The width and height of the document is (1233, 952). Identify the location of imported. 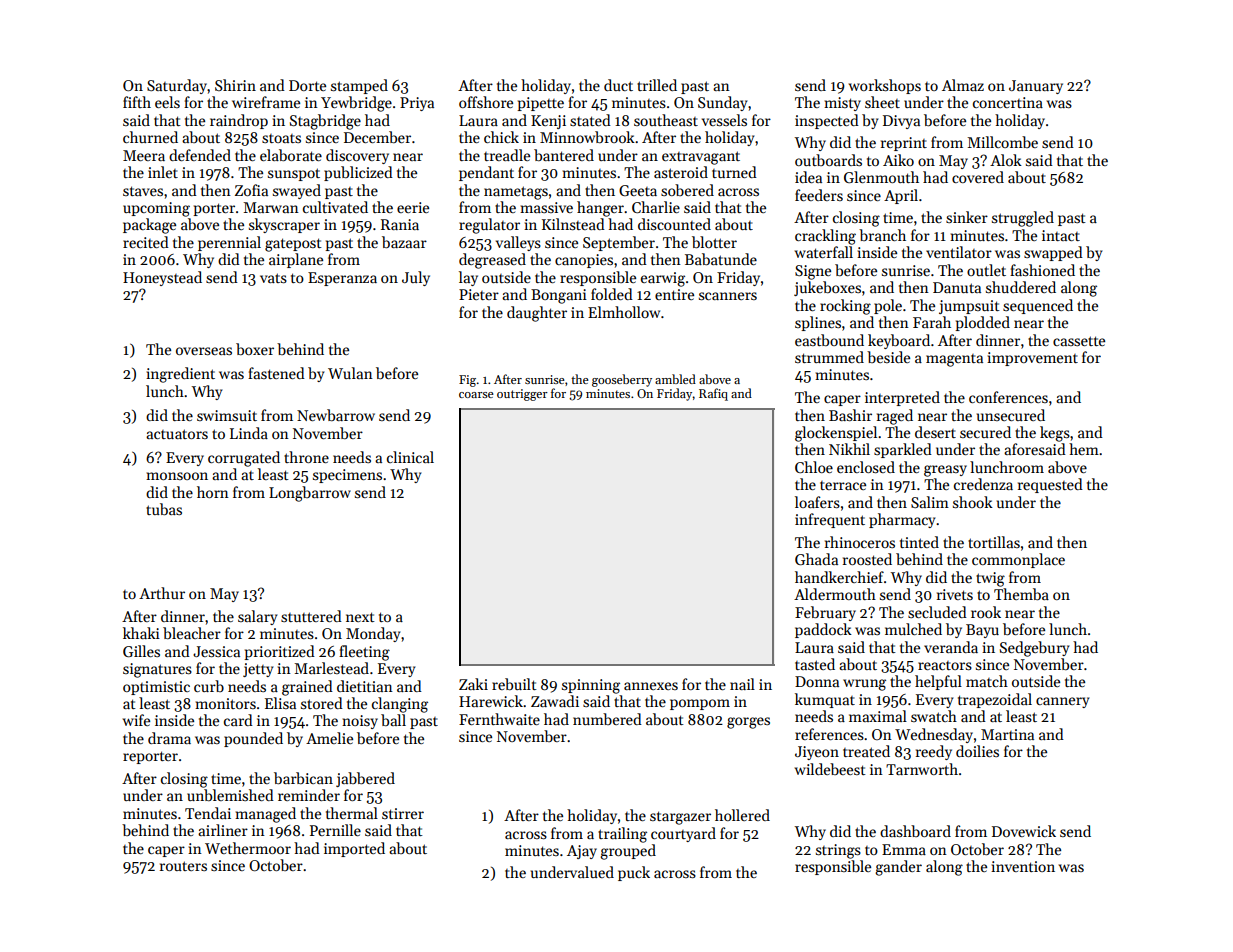
(354, 849).
